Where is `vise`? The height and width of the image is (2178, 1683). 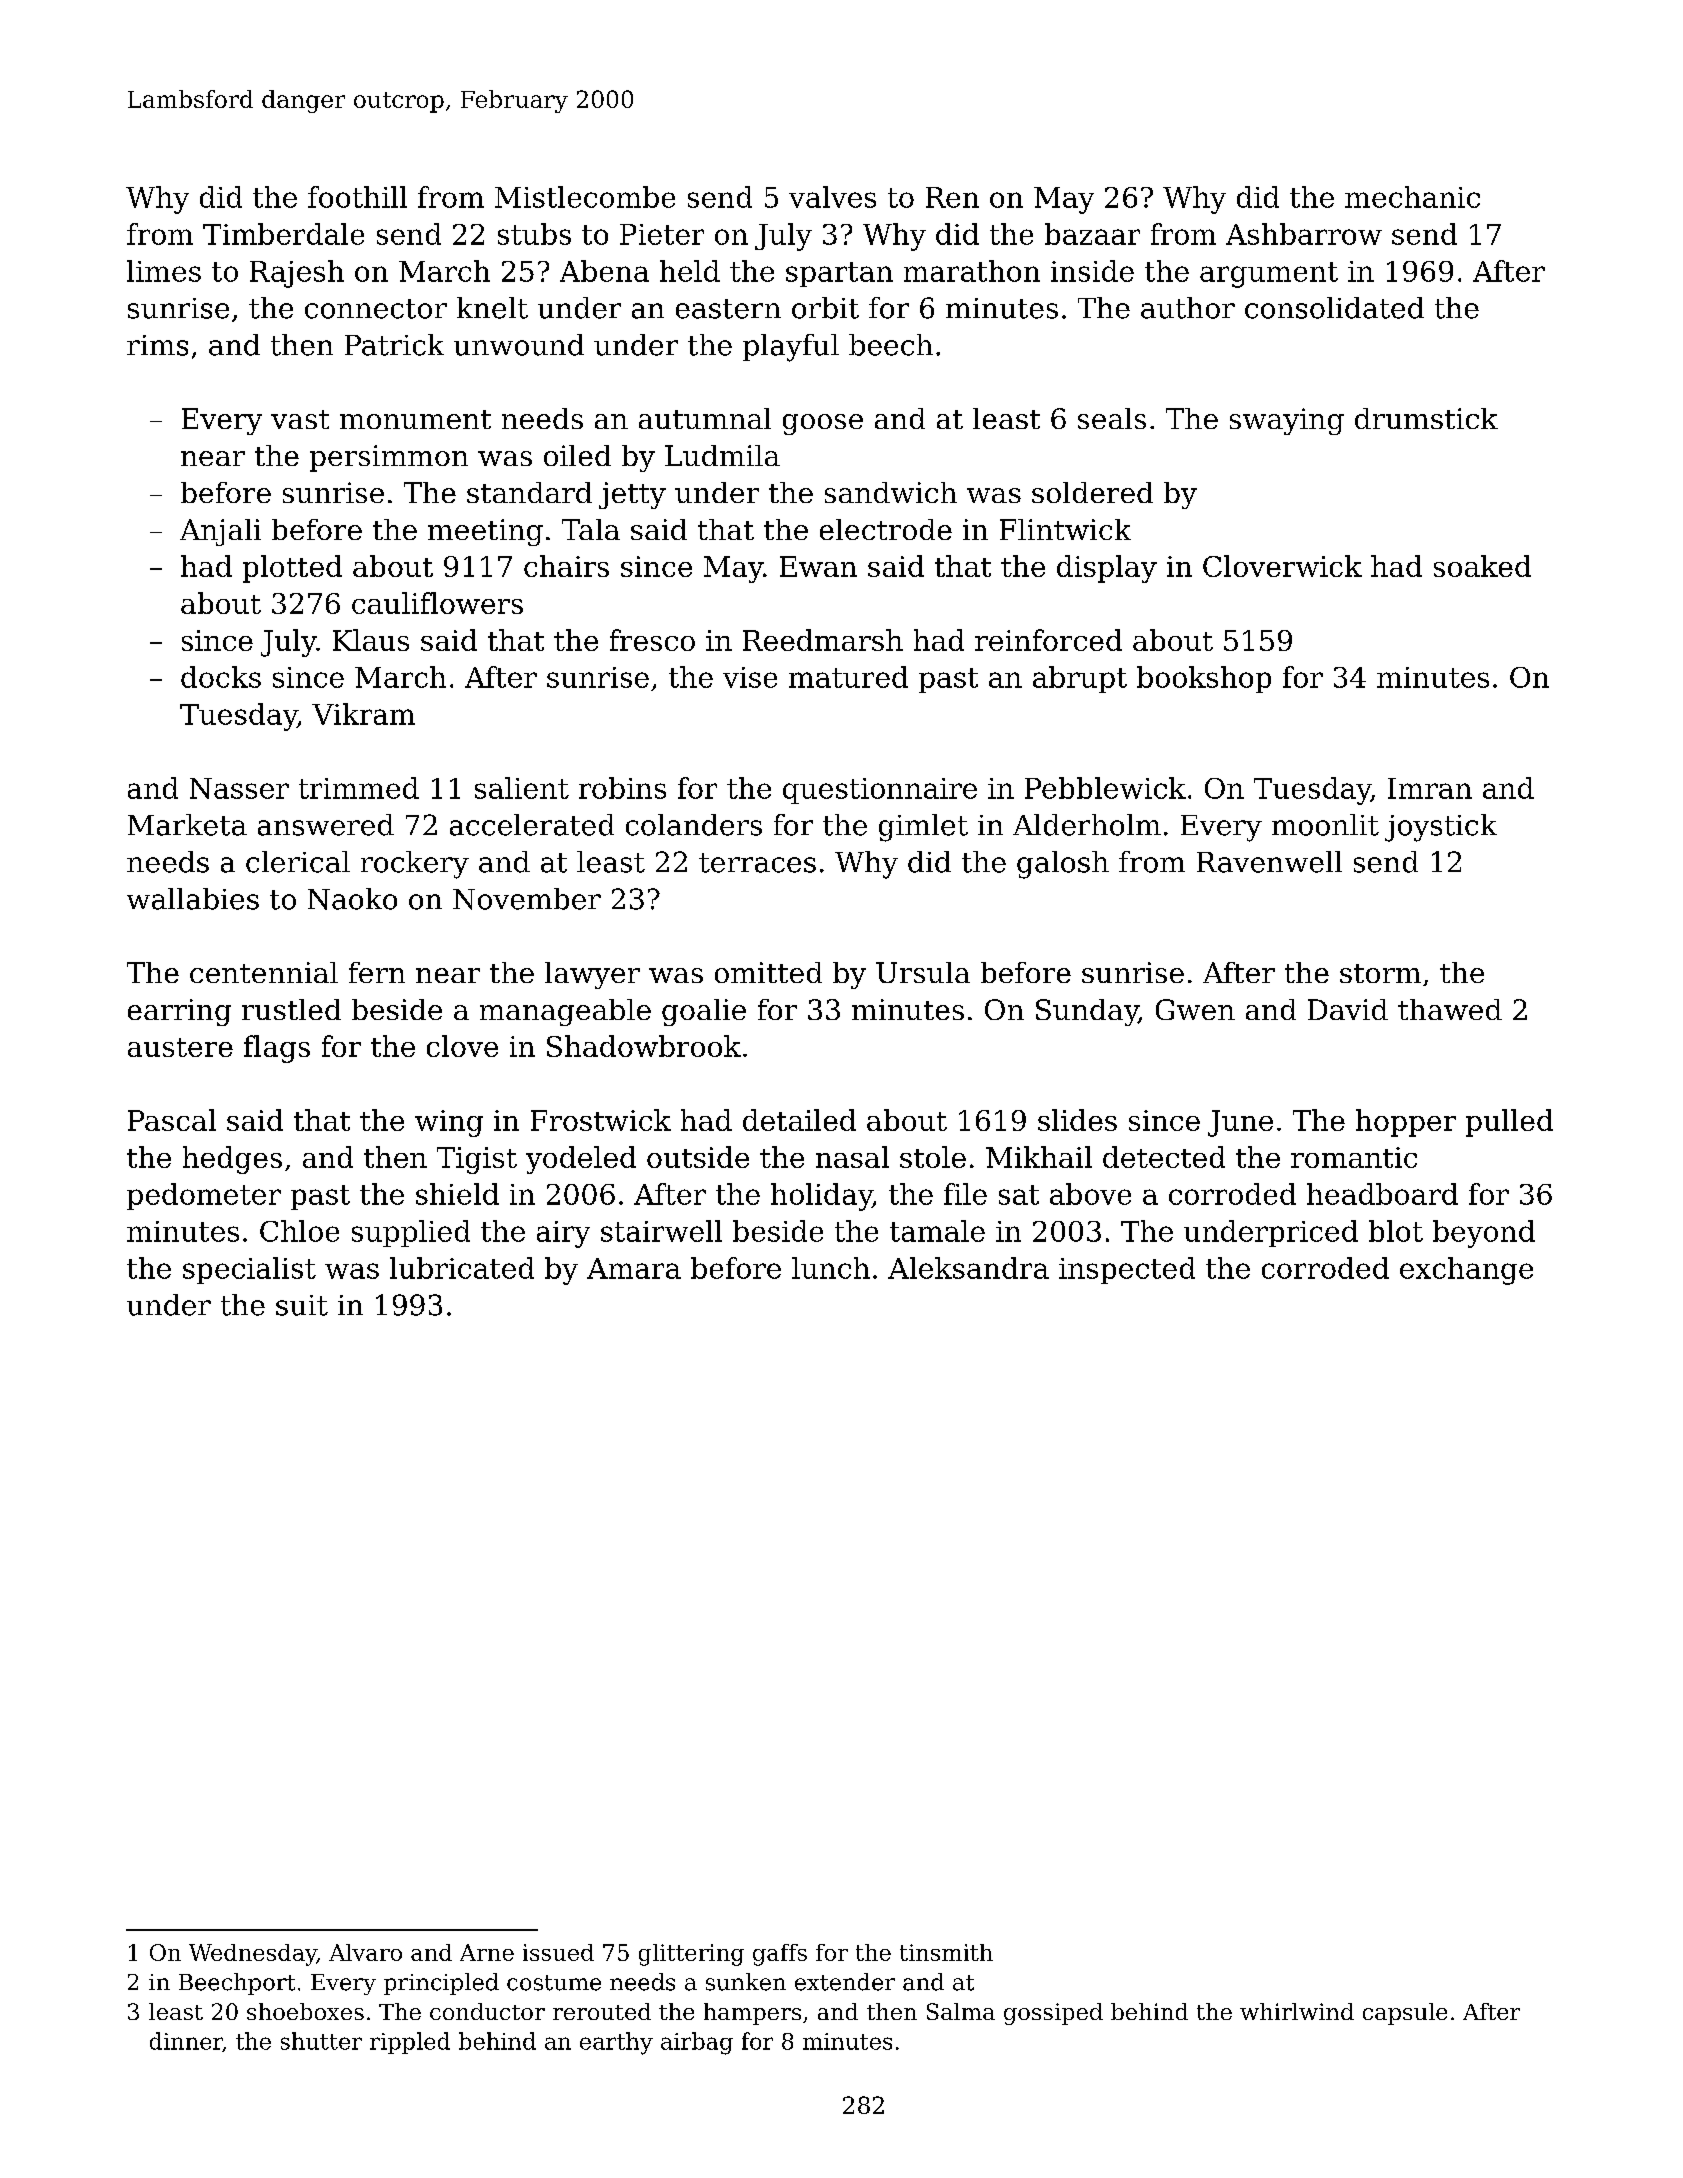 vise is located at coordinates (750, 677).
